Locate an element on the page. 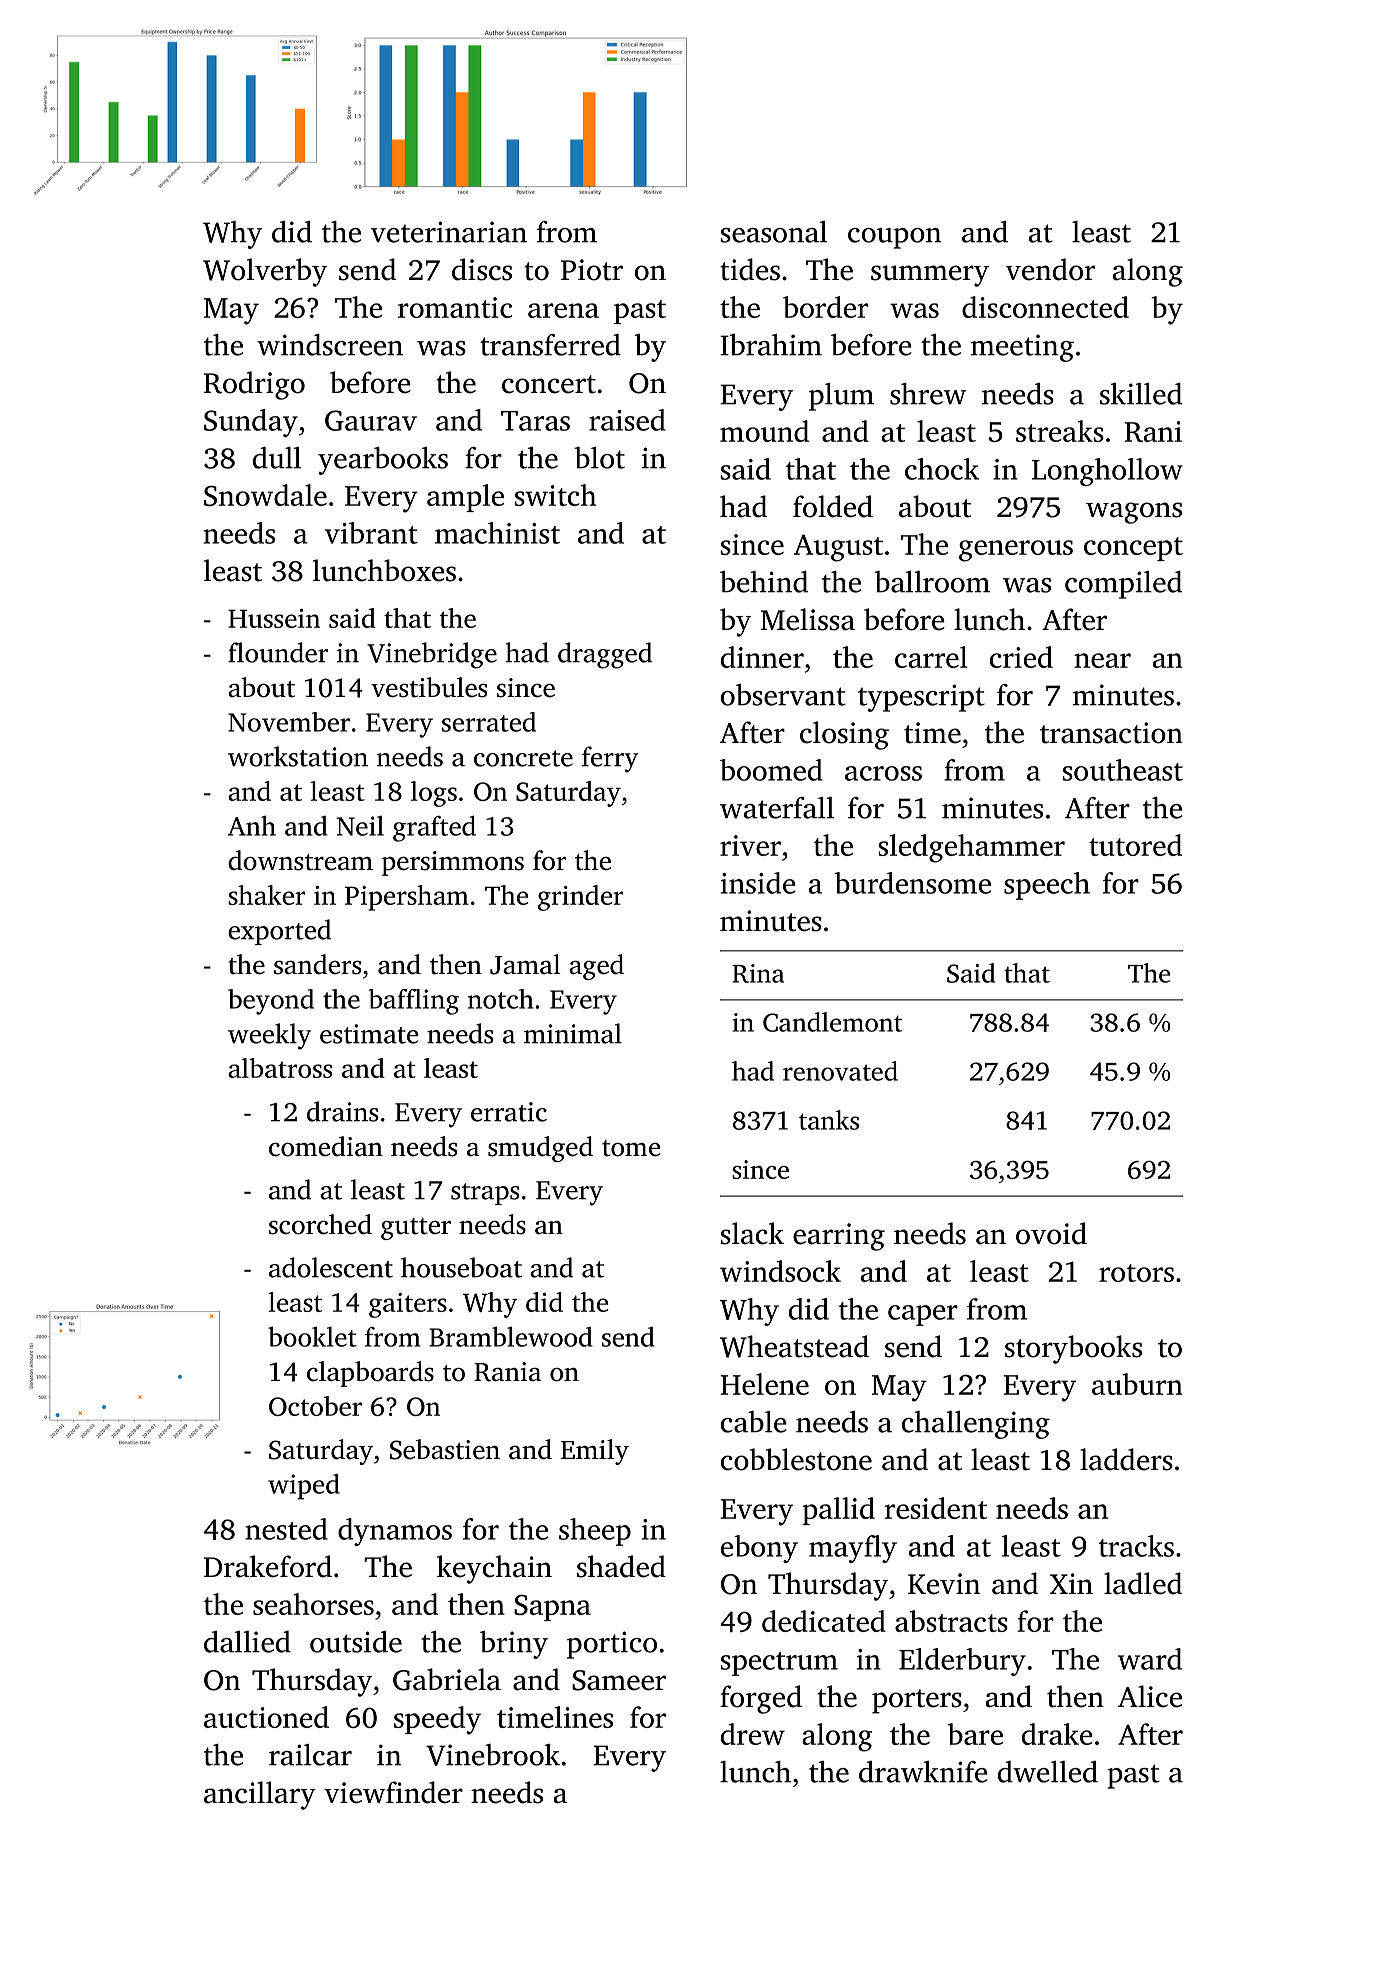 This image has height=1969, width=1386. transaction is located at coordinates (1111, 733).
